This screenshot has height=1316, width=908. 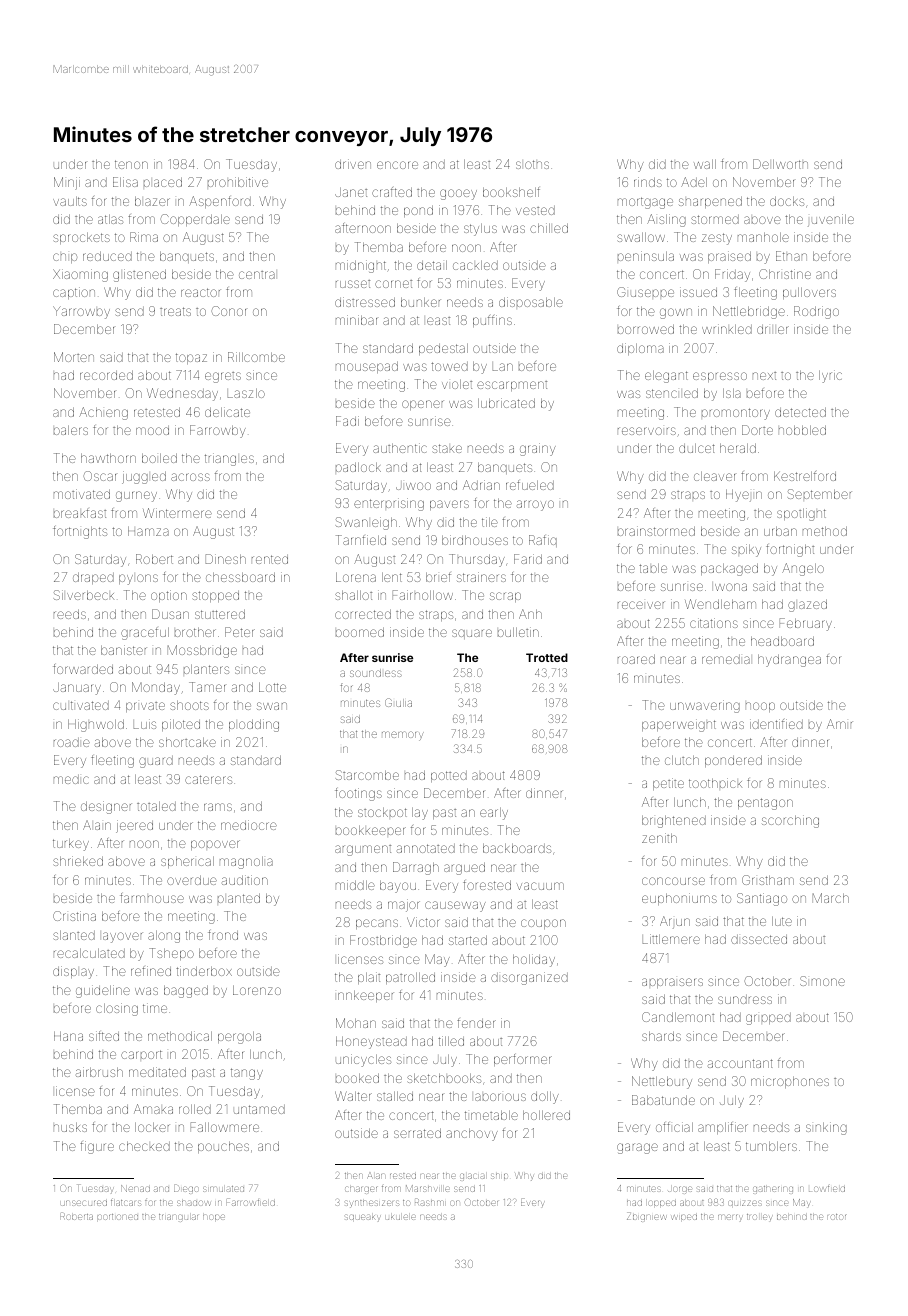 What do you see at coordinates (831, 220) in the screenshot?
I see `juvenile` at bounding box center [831, 220].
